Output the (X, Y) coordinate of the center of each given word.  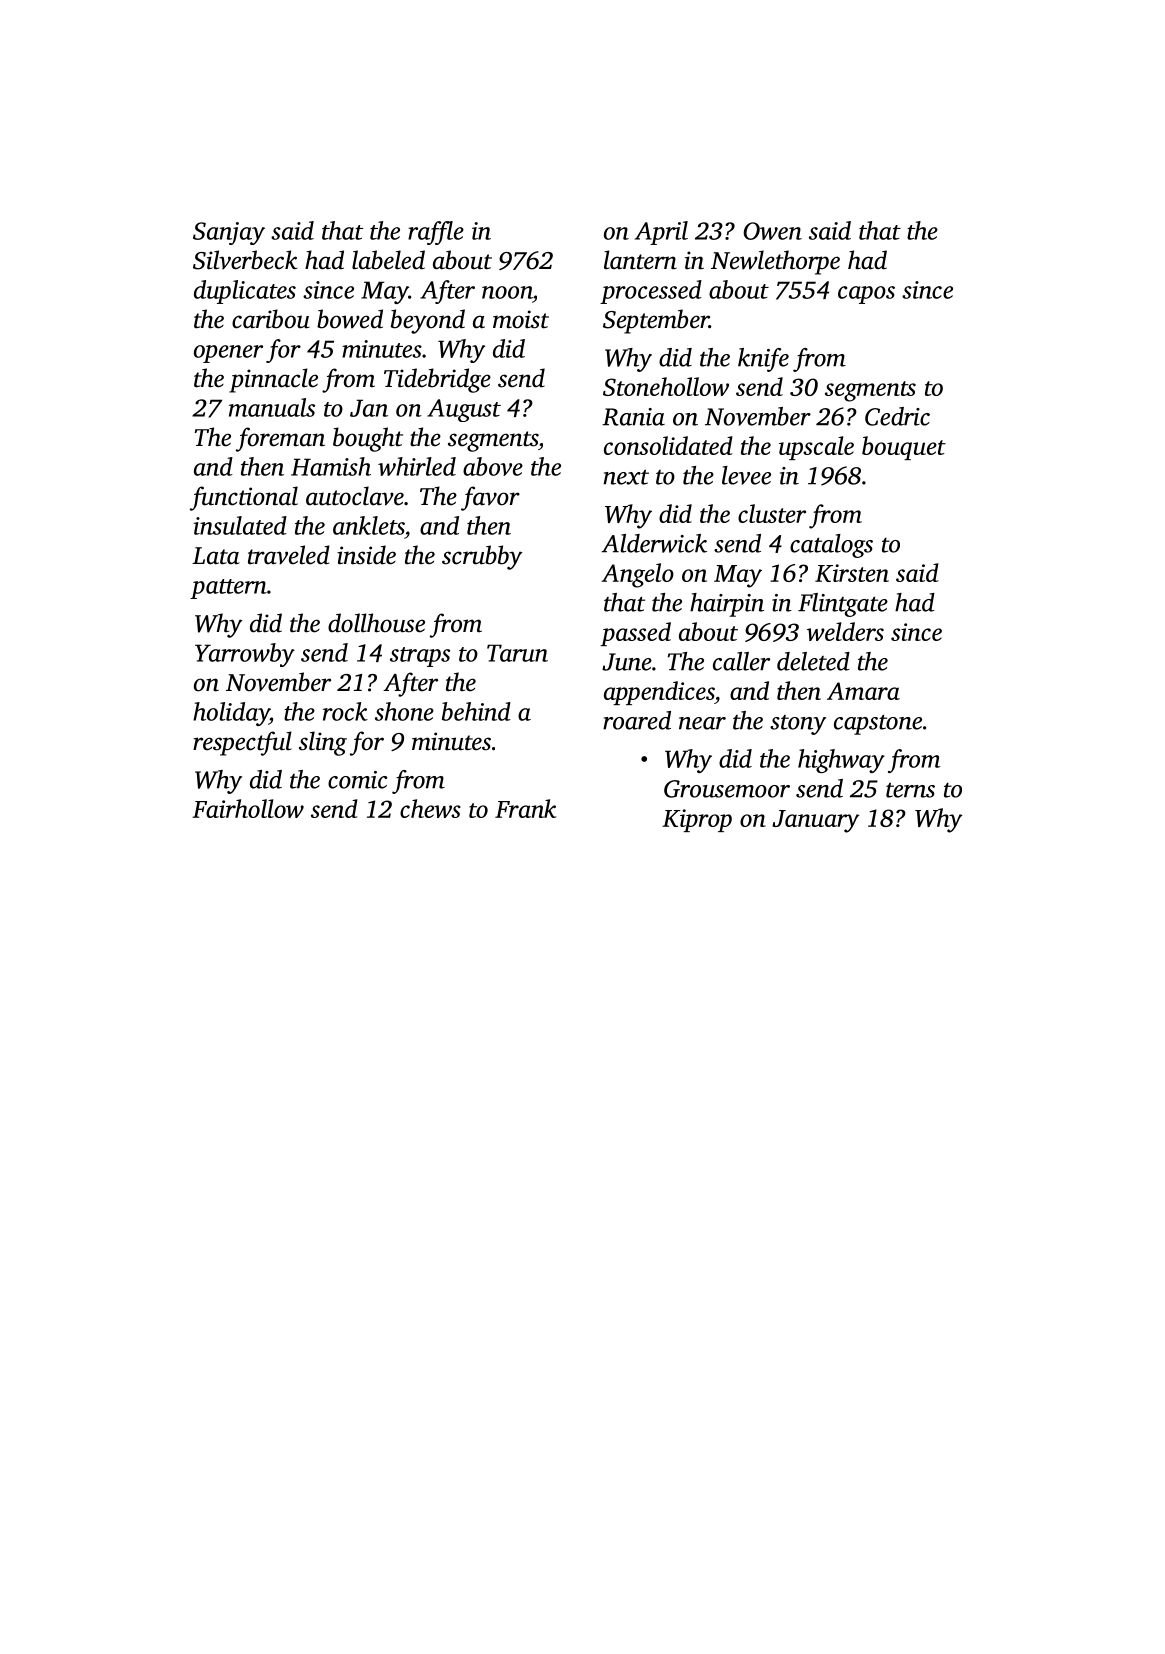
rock (345, 711)
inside (366, 555)
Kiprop (697, 820)
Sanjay (229, 233)
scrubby (482, 557)
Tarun (517, 653)
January (816, 821)
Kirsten (852, 573)
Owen (772, 231)
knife (763, 360)
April (661, 233)
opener (228, 354)
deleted (813, 661)
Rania (633, 417)
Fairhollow (248, 808)
